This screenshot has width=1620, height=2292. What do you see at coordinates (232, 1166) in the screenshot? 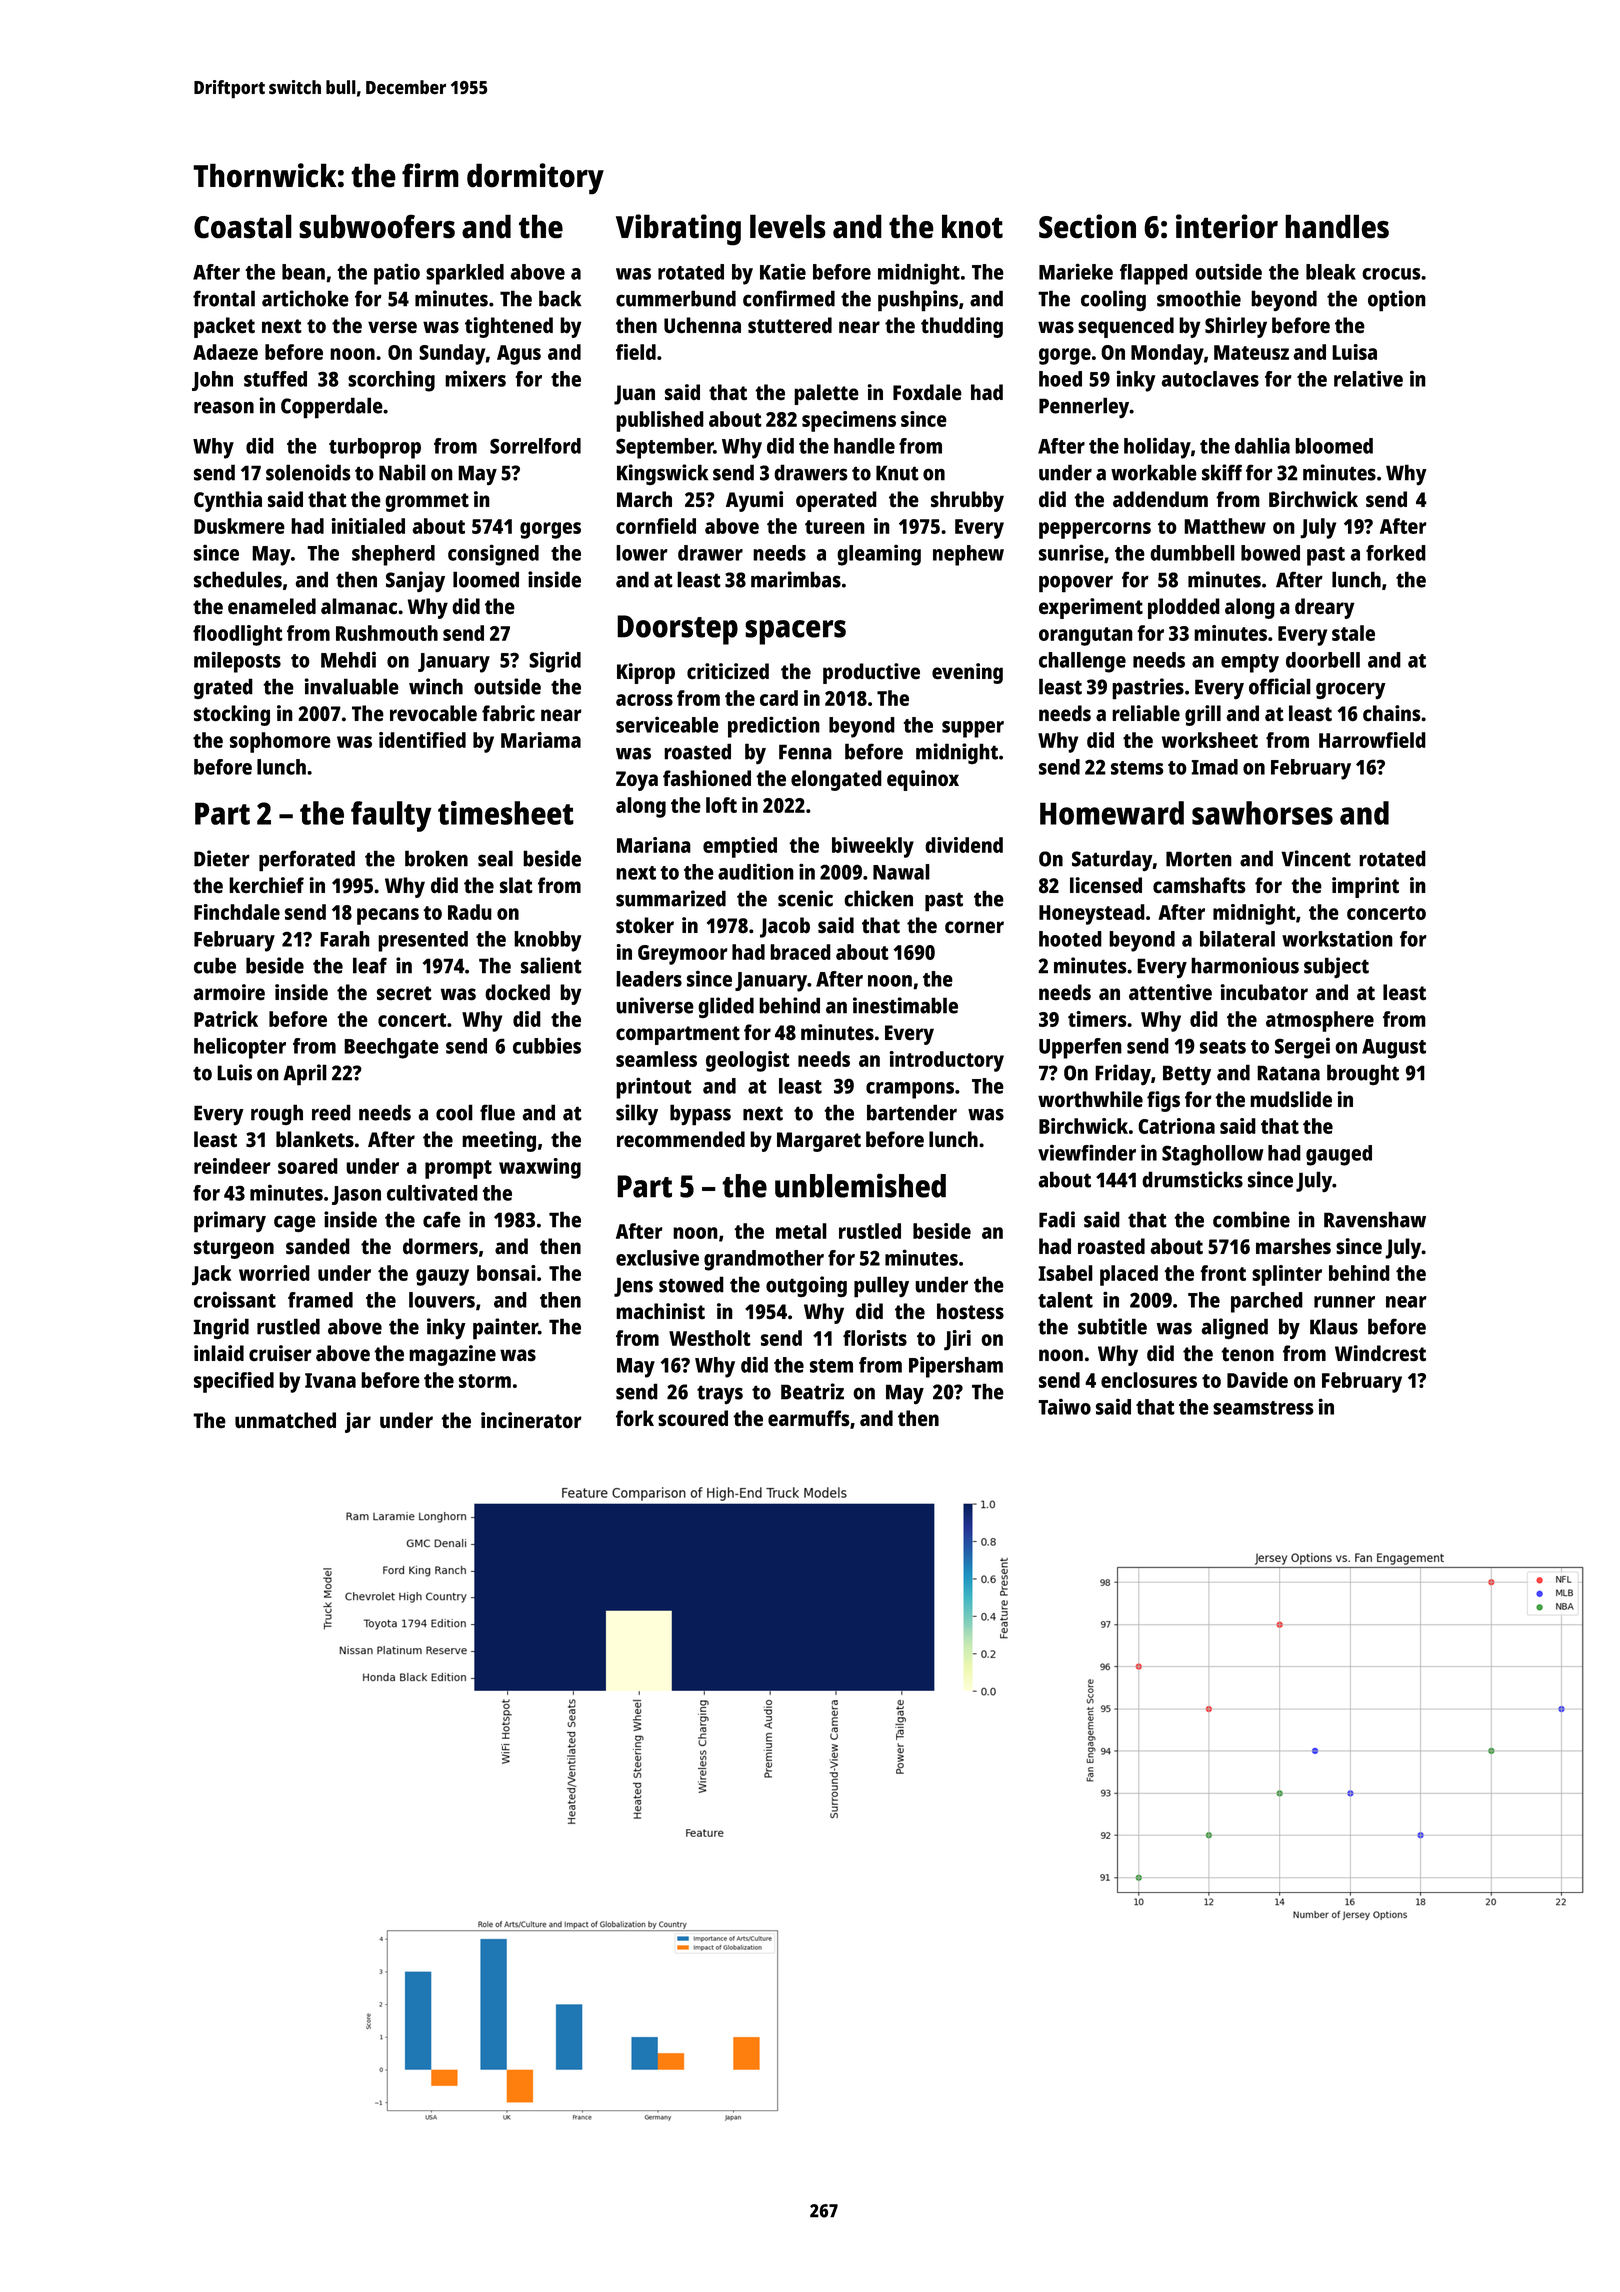
I see `reindeer` at bounding box center [232, 1166].
